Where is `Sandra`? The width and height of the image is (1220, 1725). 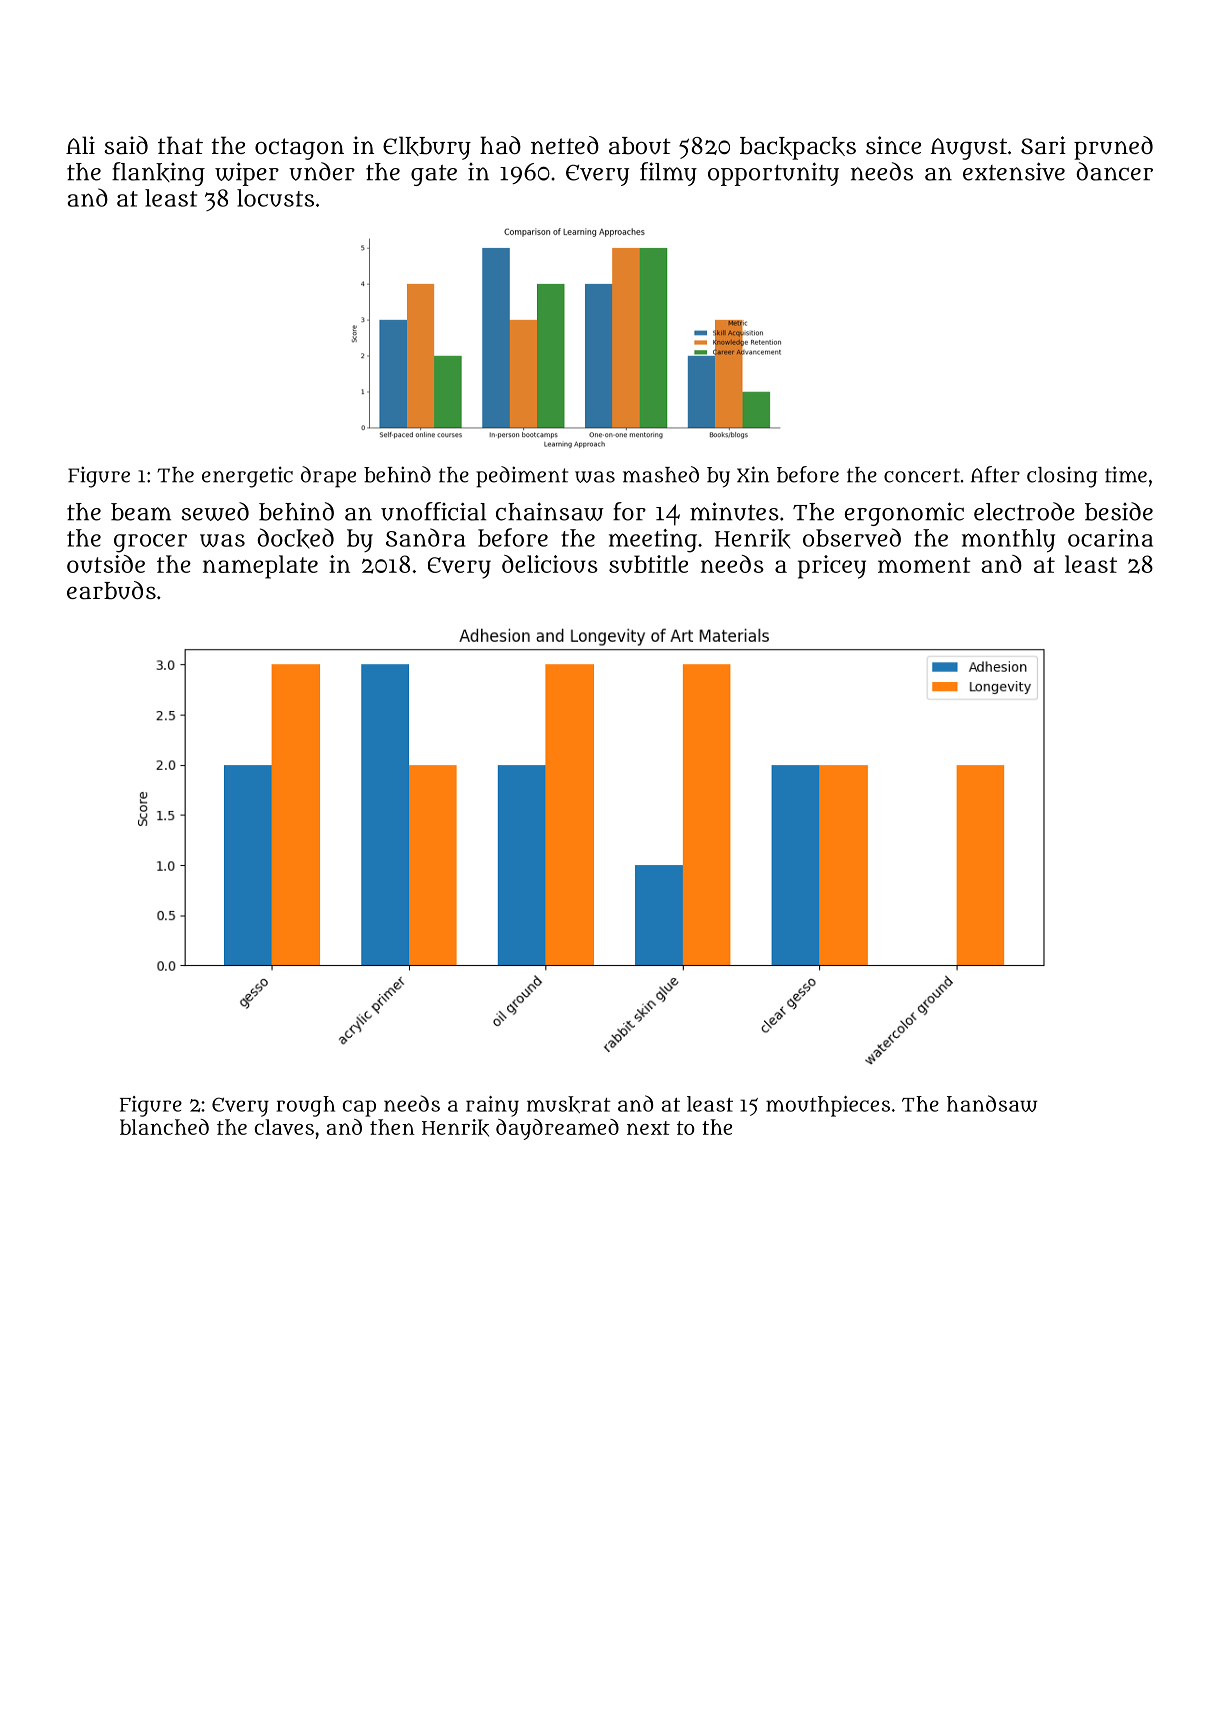
Sandra is located at coordinates (426, 537).
